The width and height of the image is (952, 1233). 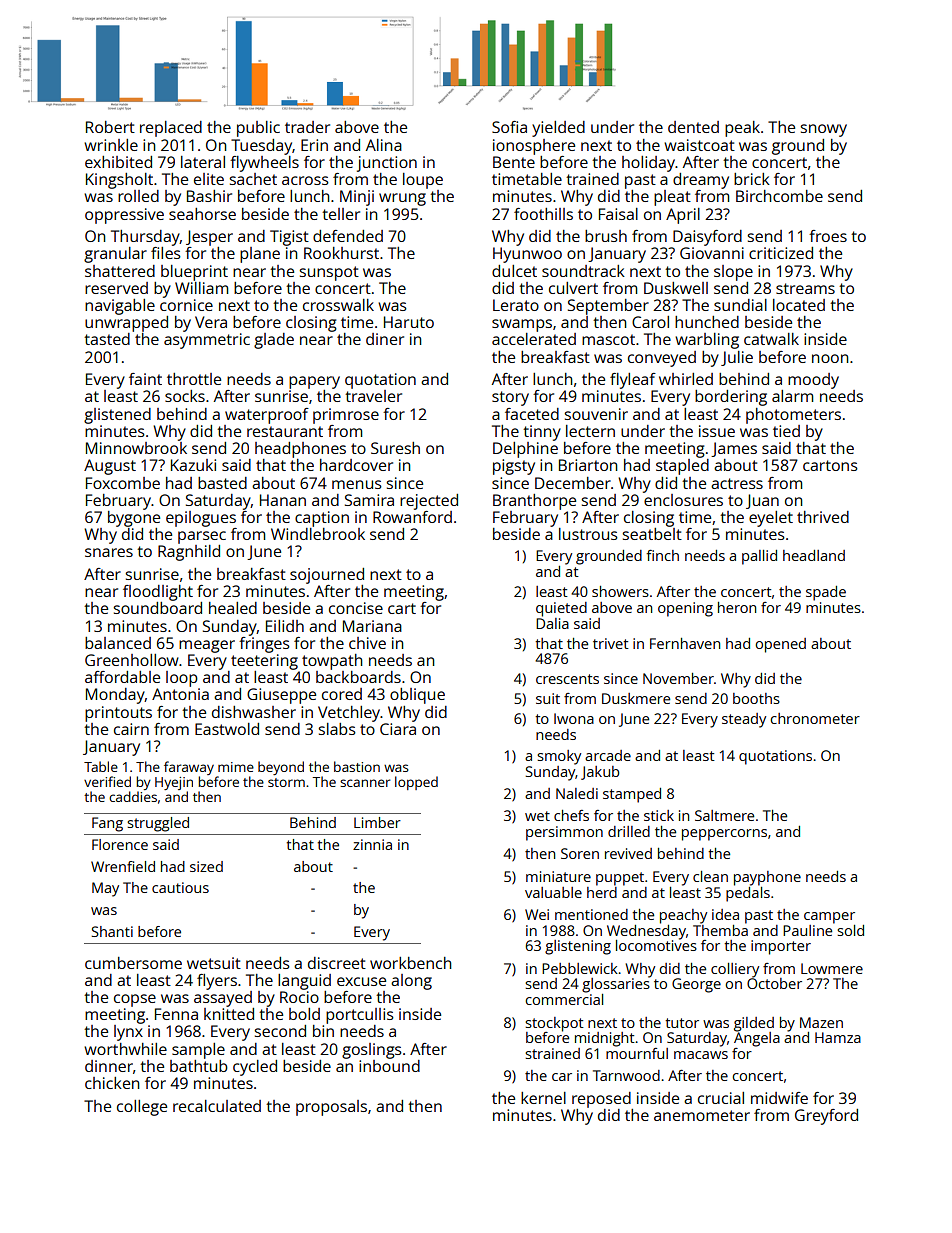 I want to click on college, so click(x=142, y=1108).
